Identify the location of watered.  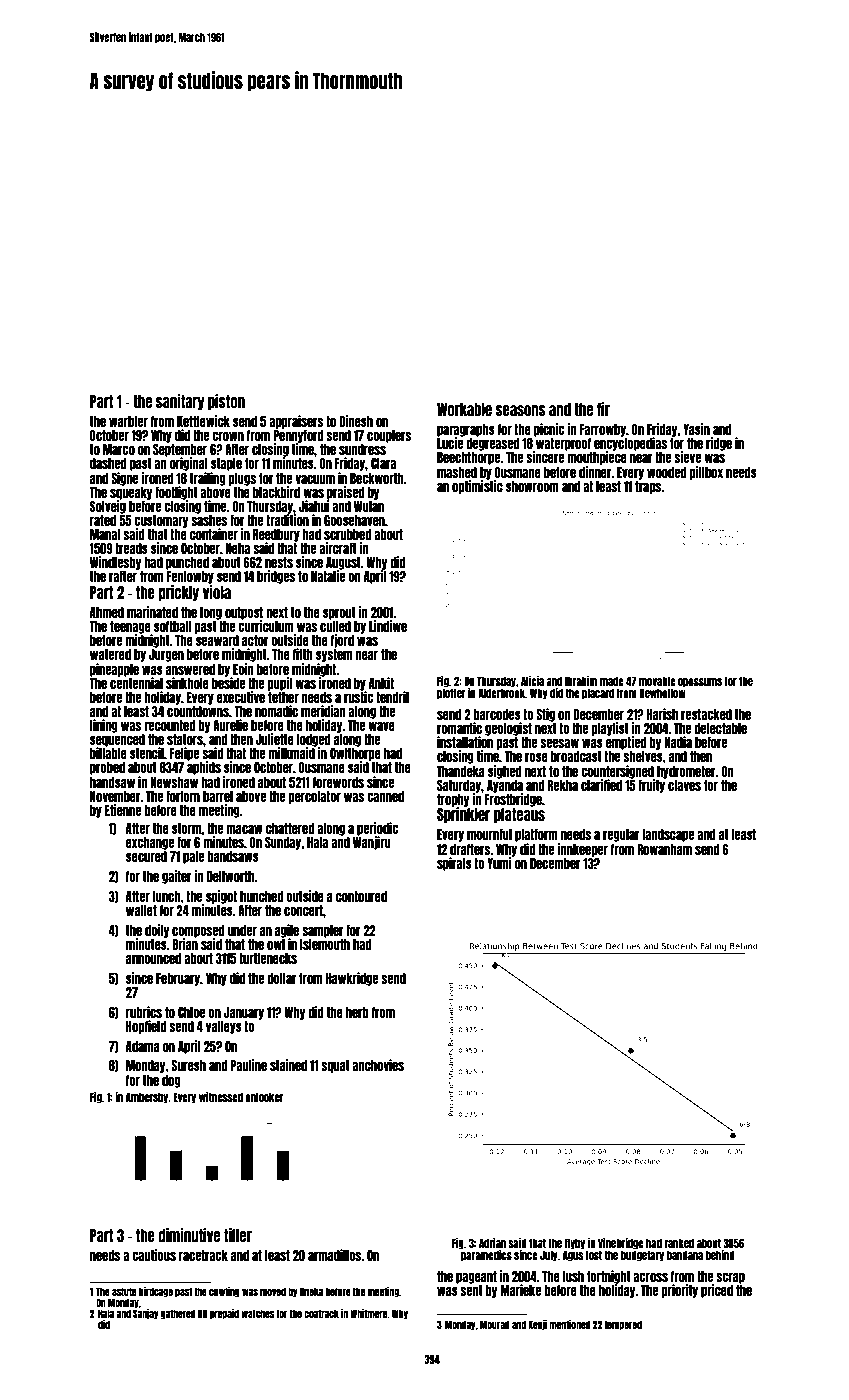
(110, 654).
